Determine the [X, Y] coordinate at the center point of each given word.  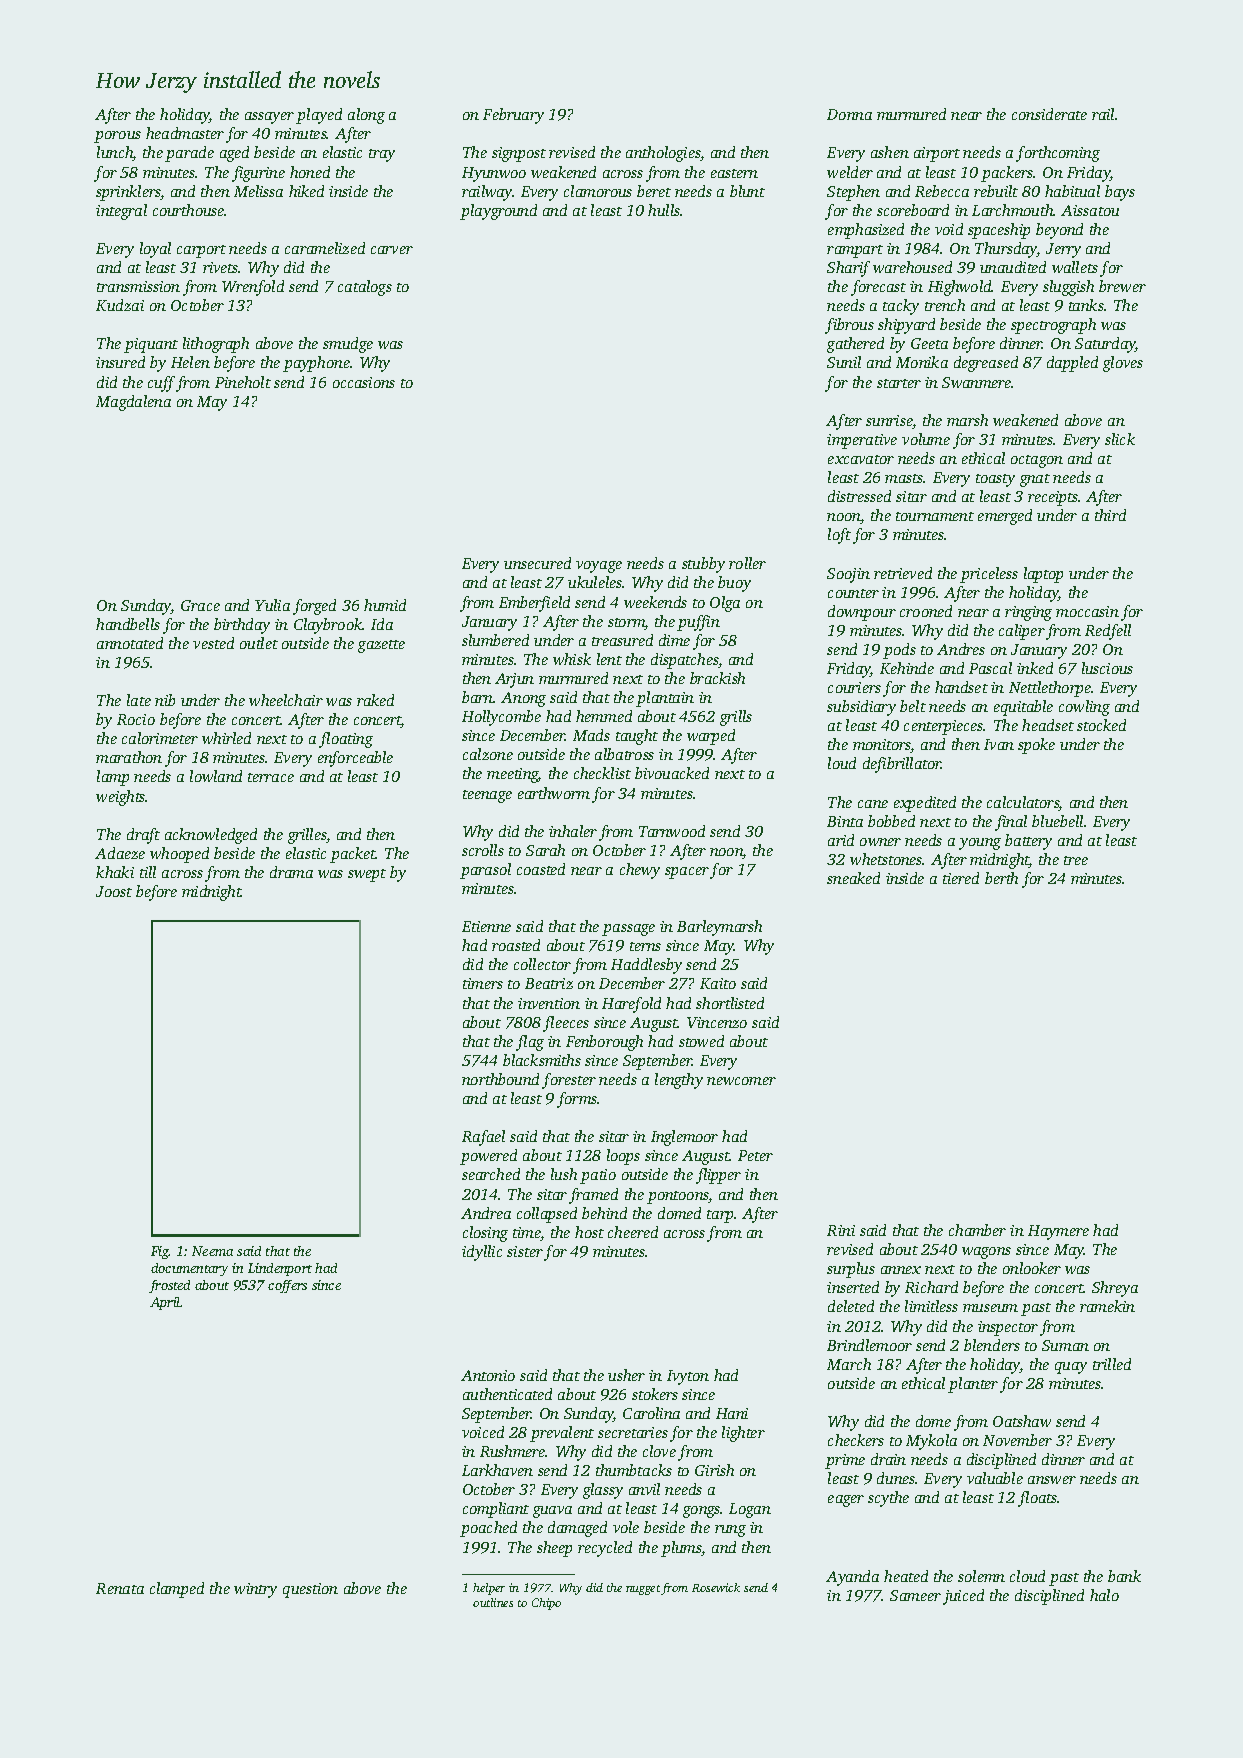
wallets [1075, 267]
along [366, 116]
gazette [381, 646]
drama [291, 872]
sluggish [1068, 288]
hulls [664, 210]
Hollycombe [501, 718]
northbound [500, 1079]
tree [1076, 860]
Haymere [1058, 1232]
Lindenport [280, 1269]
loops [623, 1157]
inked [1035, 668]
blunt [747, 191]
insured [120, 362]
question [310, 1590]
